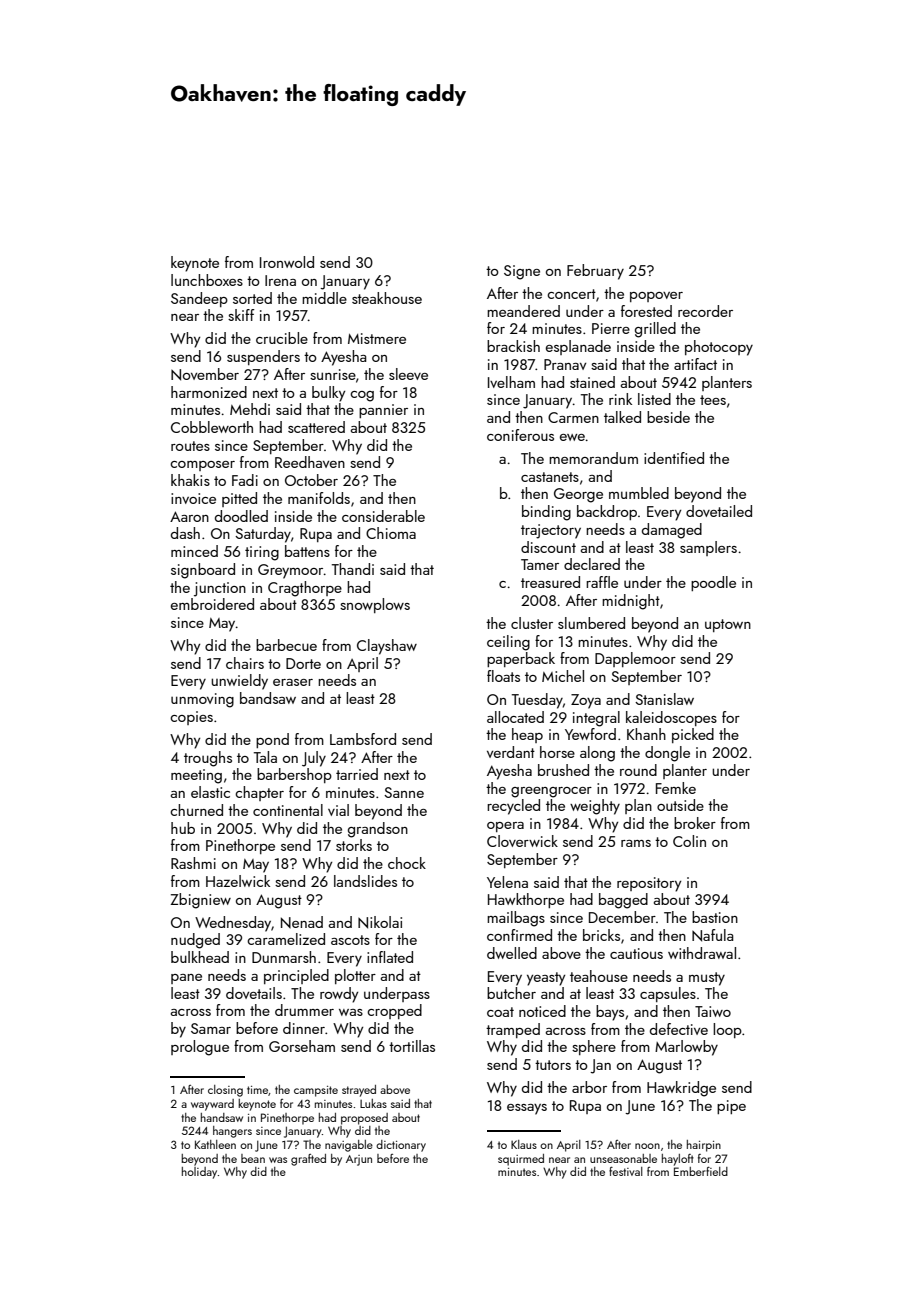 The height and width of the page is (1311, 924). I want to click on Hazelwick, so click(238, 881).
